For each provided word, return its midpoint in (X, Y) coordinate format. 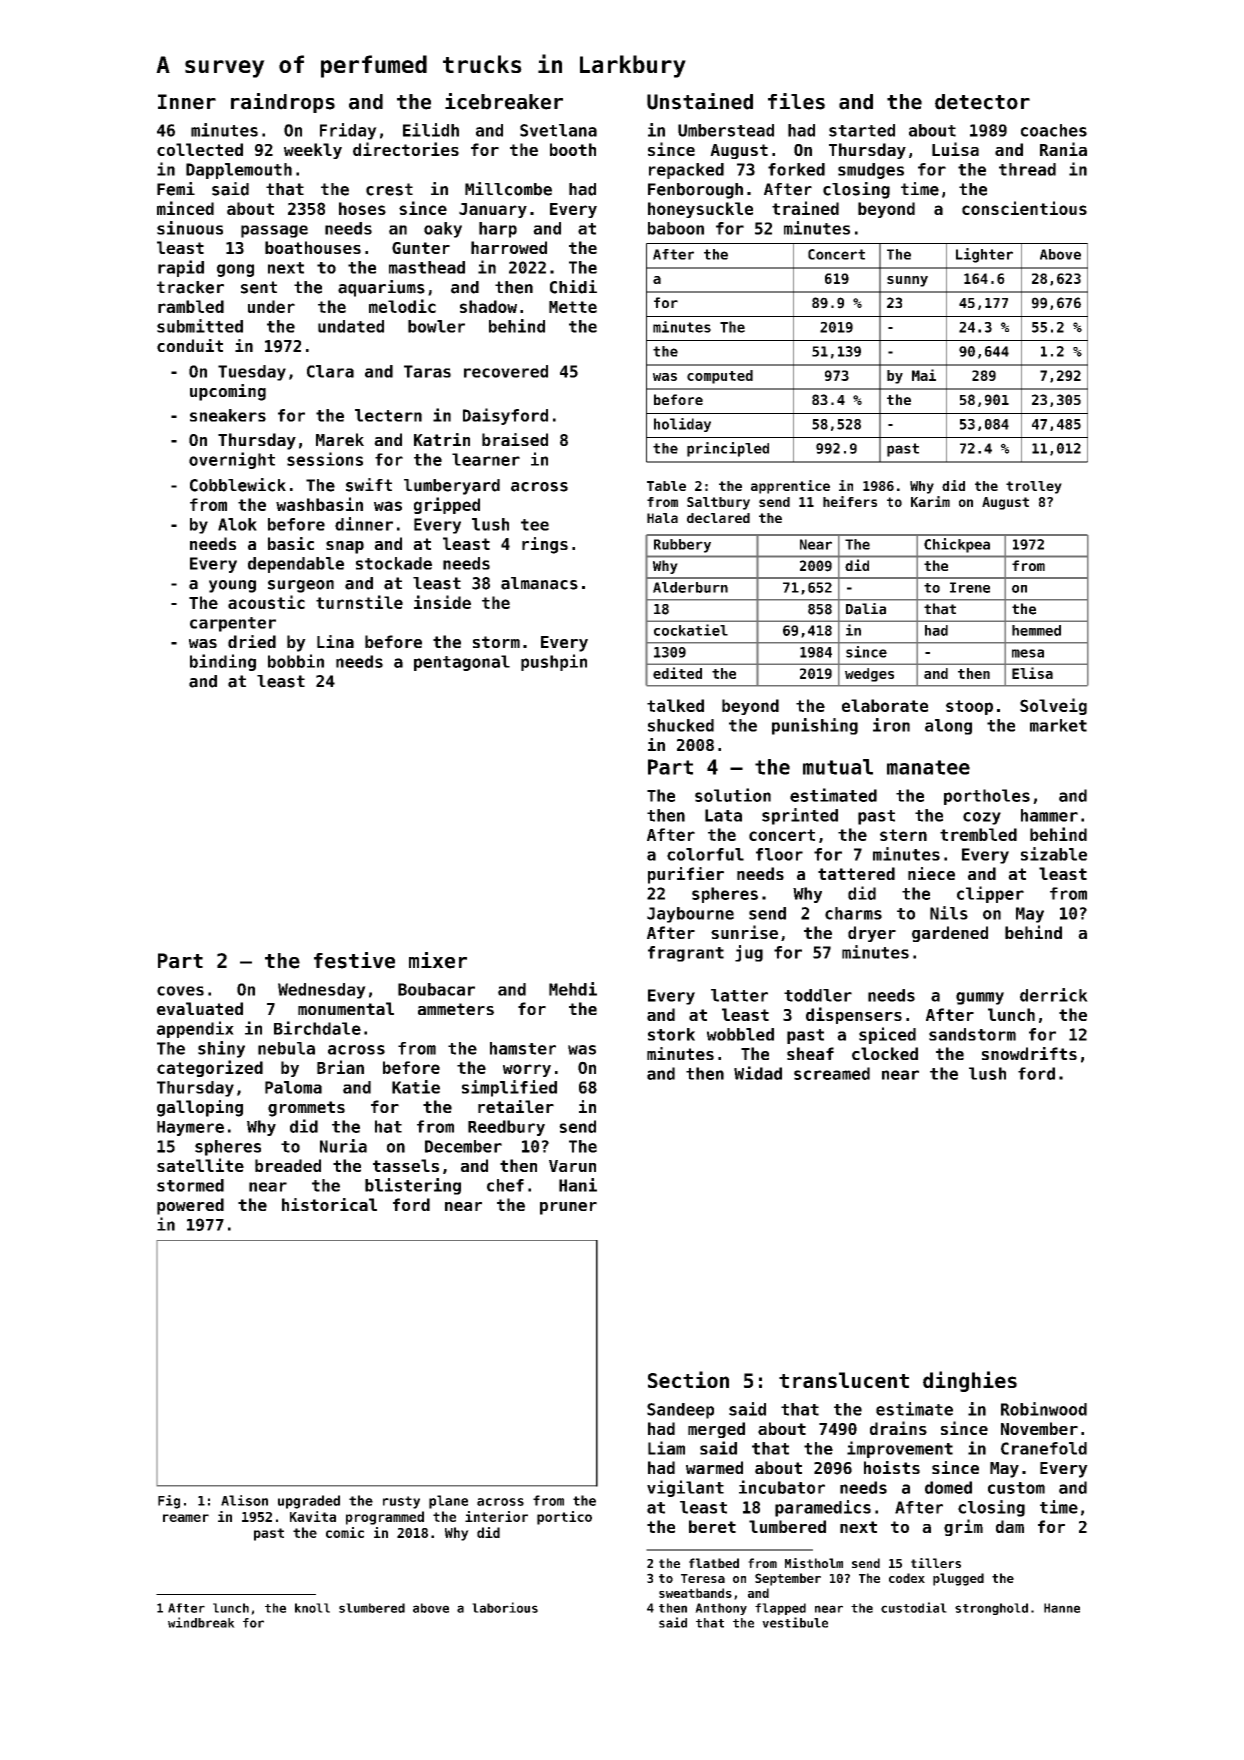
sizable (1054, 854)
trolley (1034, 487)
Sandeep (680, 1411)
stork (671, 1034)
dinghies (970, 1381)
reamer (186, 1518)
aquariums (381, 288)
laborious (505, 1607)
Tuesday (252, 373)
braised (515, 439)
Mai (924, 375)
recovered (506, 371)
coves (180, 991)
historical (329, 1204)
